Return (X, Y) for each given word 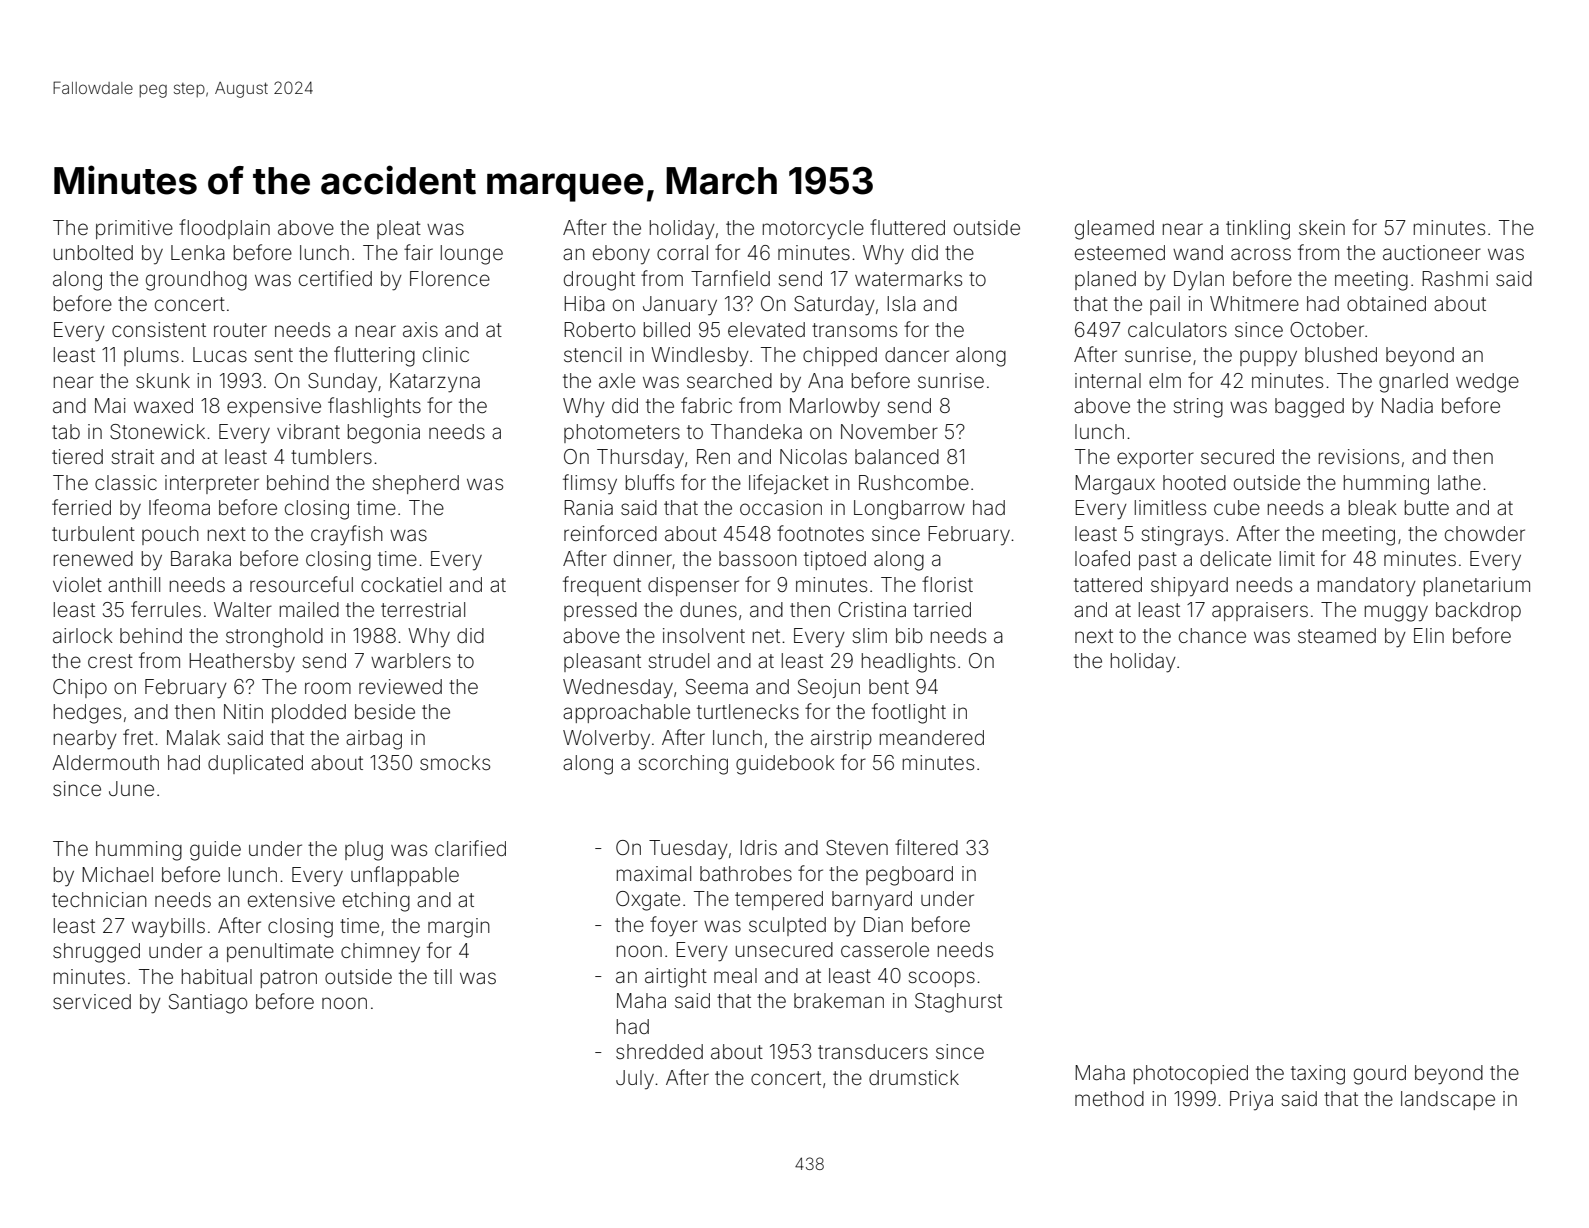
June (131, 788)
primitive (134, 229)
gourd (1380, 1075)
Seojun (829, 688)
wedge (1487, 383)
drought (599, 281)
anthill (134, 584)
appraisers (1260, 611)
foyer (674, 926)
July (635, 1079)
